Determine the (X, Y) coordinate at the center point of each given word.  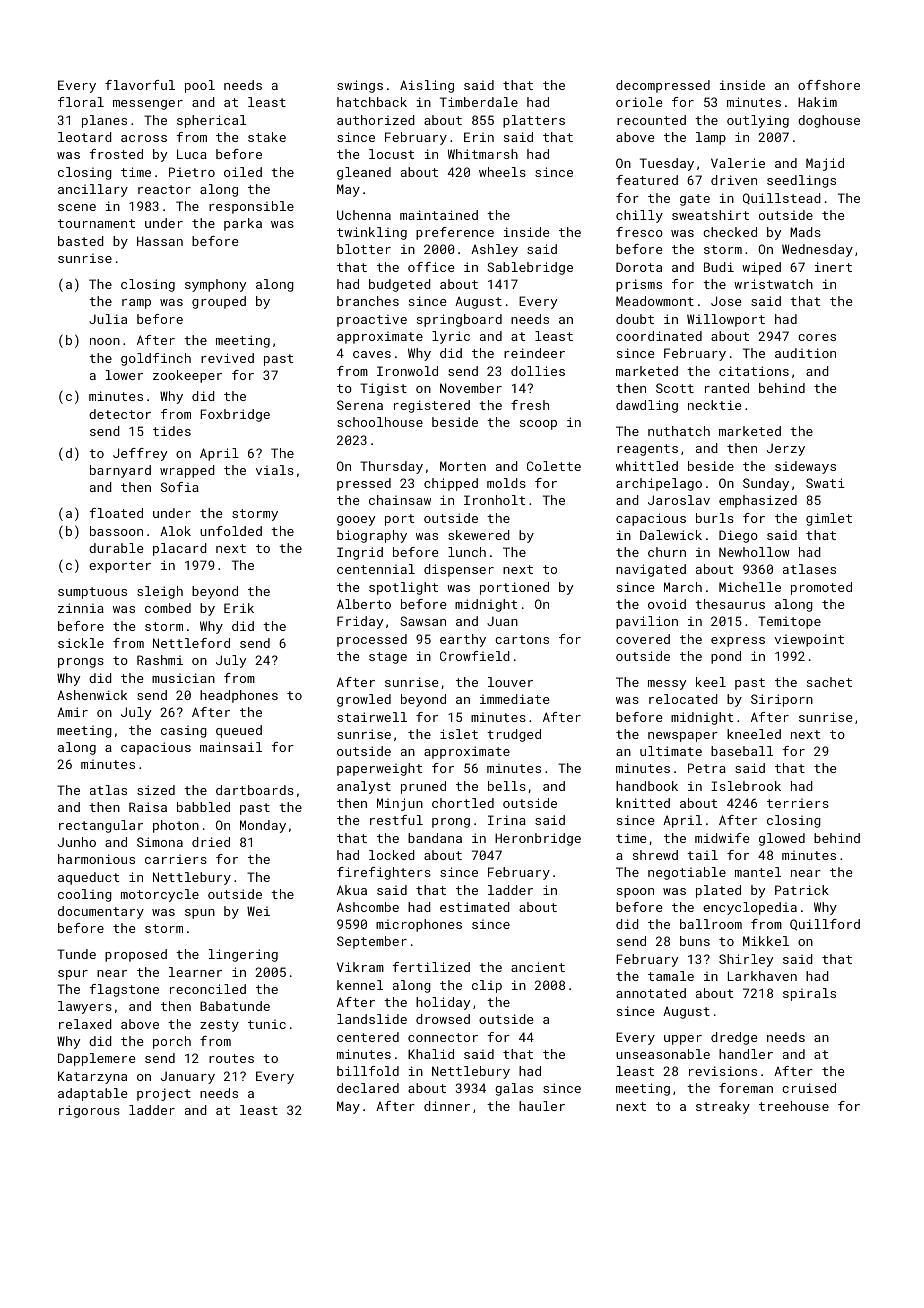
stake (267, 137)
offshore (829, 85)
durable (116, 548)
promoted (821, 588)
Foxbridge (235, 415)
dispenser (459, 570)
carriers (176, 859)
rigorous (89, 1111)
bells (507, 786)
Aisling (427, 86)
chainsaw (400, 500)
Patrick (802, 890)
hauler (542, 1106)
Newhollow (754, 552)
